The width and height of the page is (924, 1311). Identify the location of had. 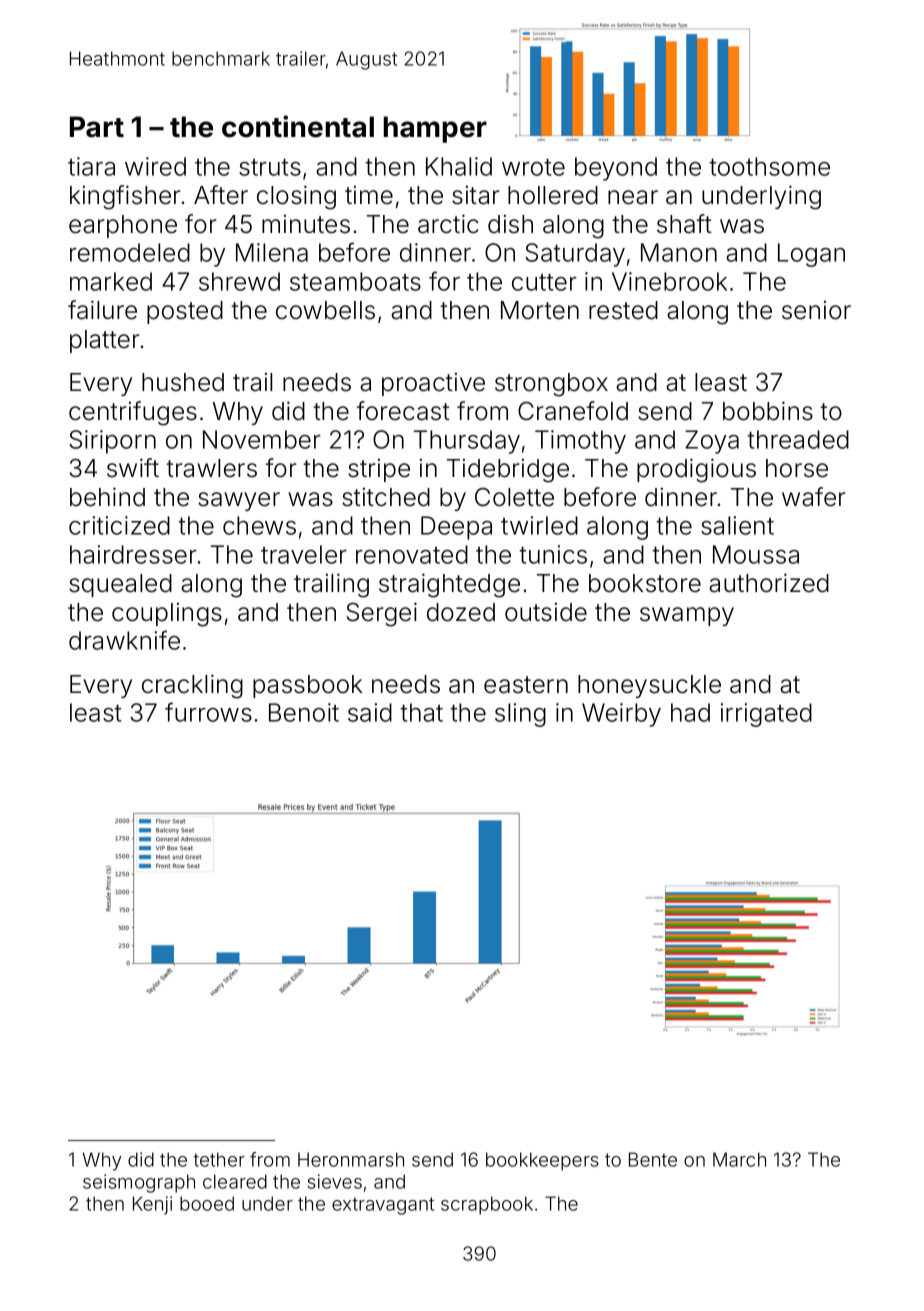
(690, 712).
